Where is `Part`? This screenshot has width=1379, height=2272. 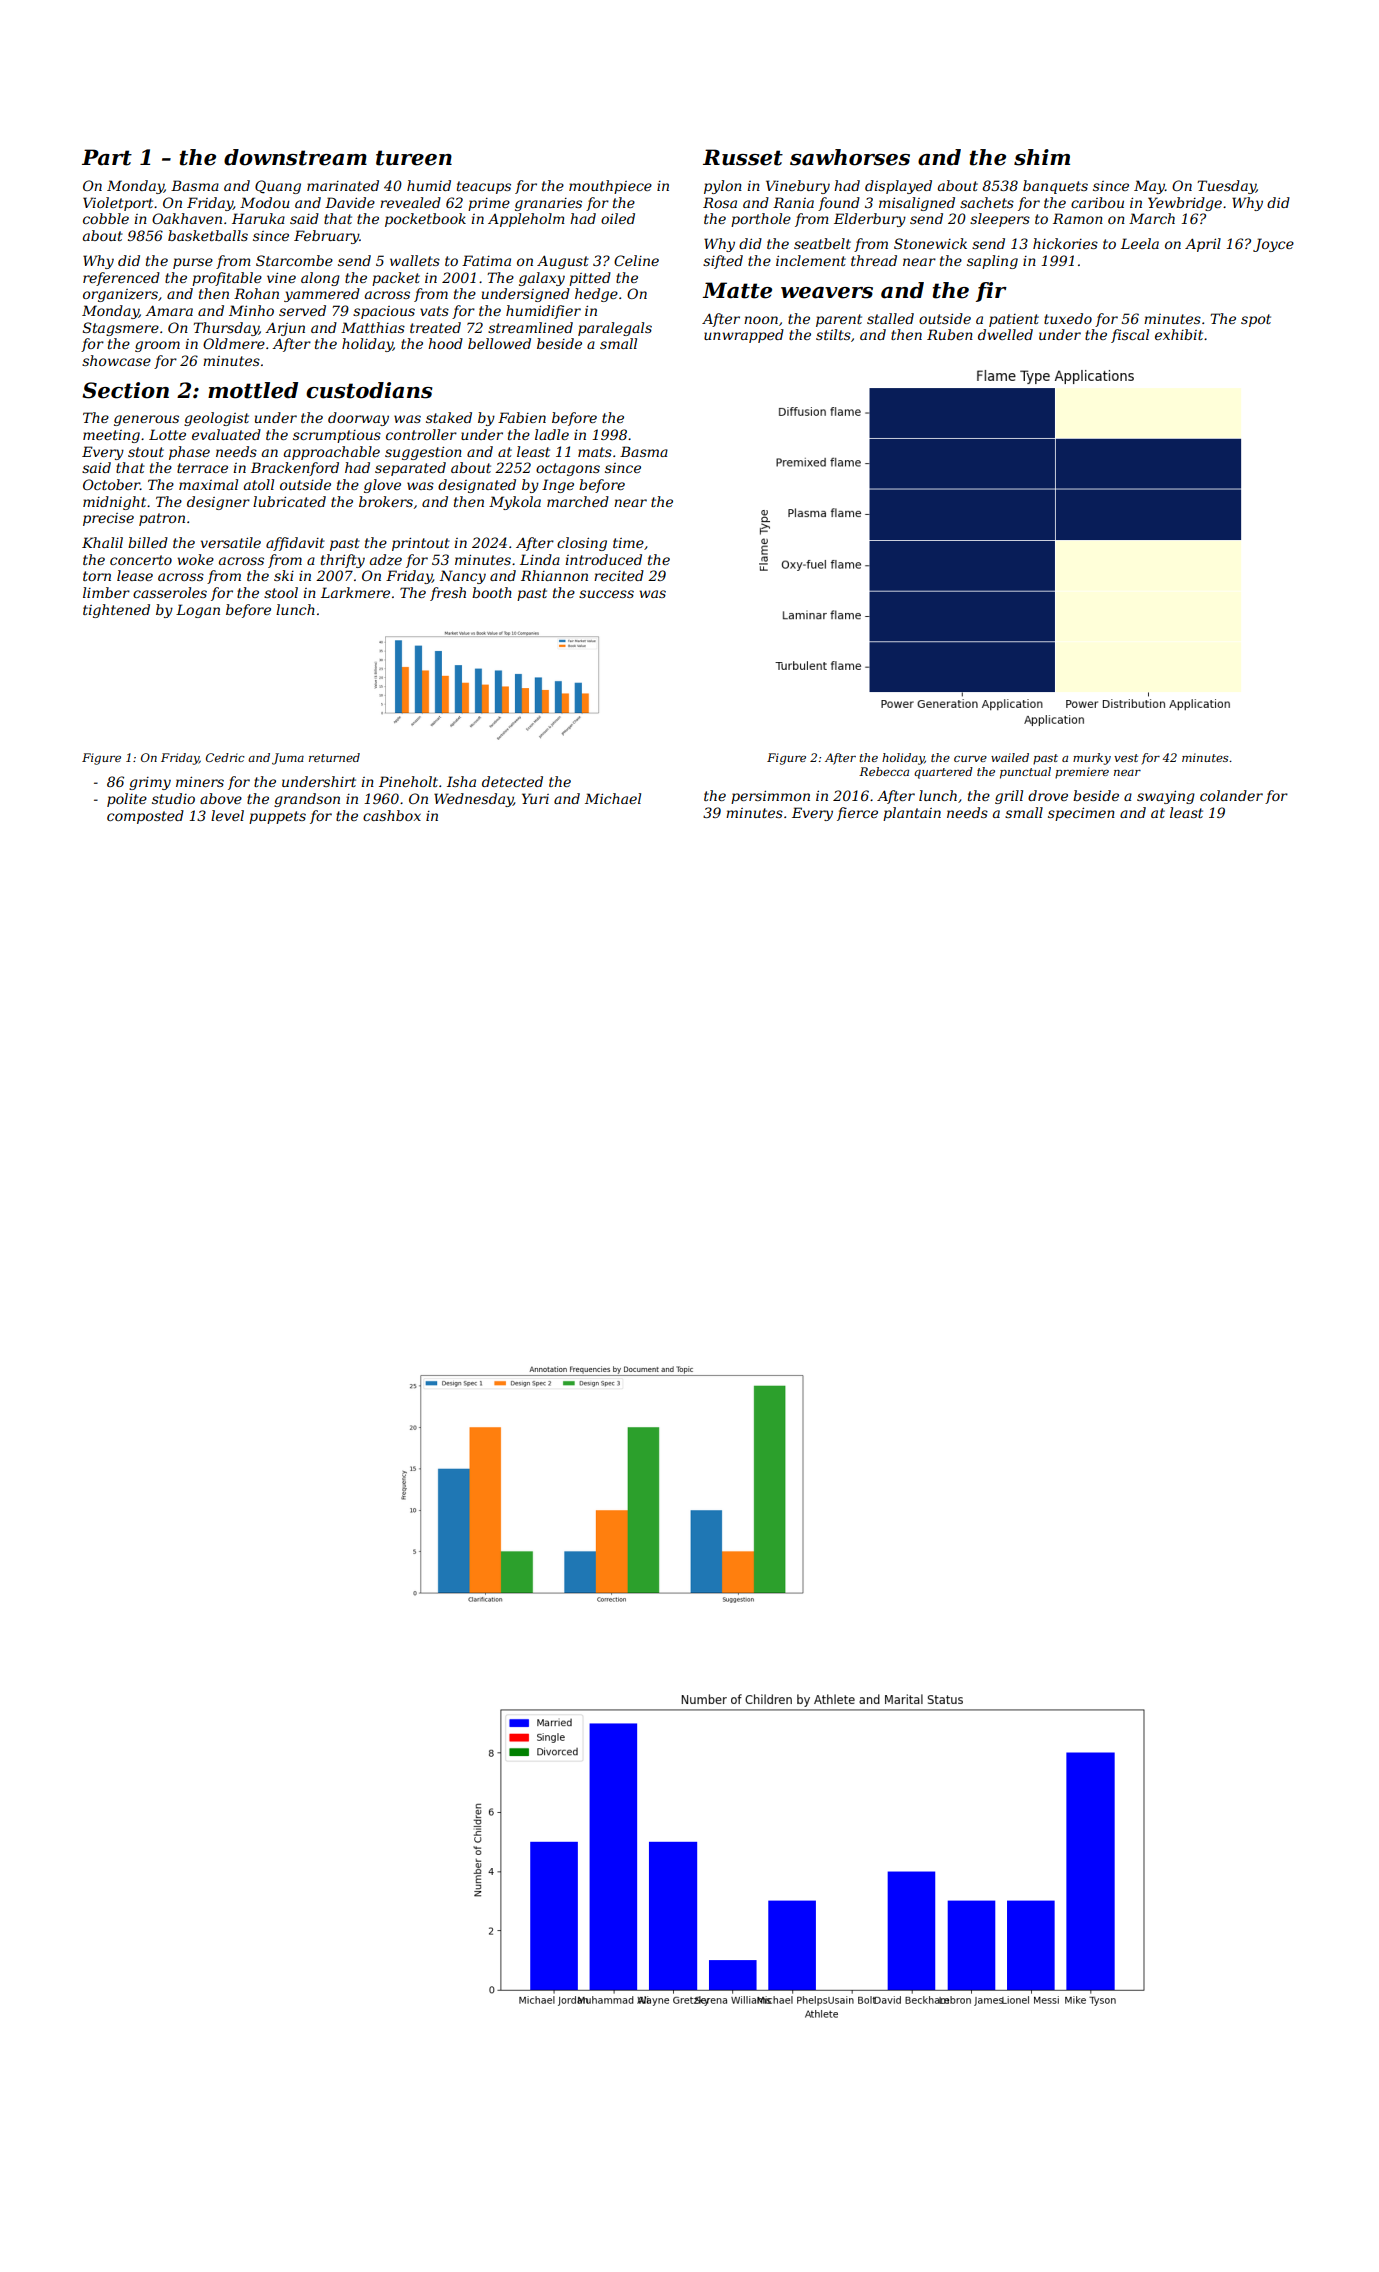
Part is located at coordinates (107, 157).
